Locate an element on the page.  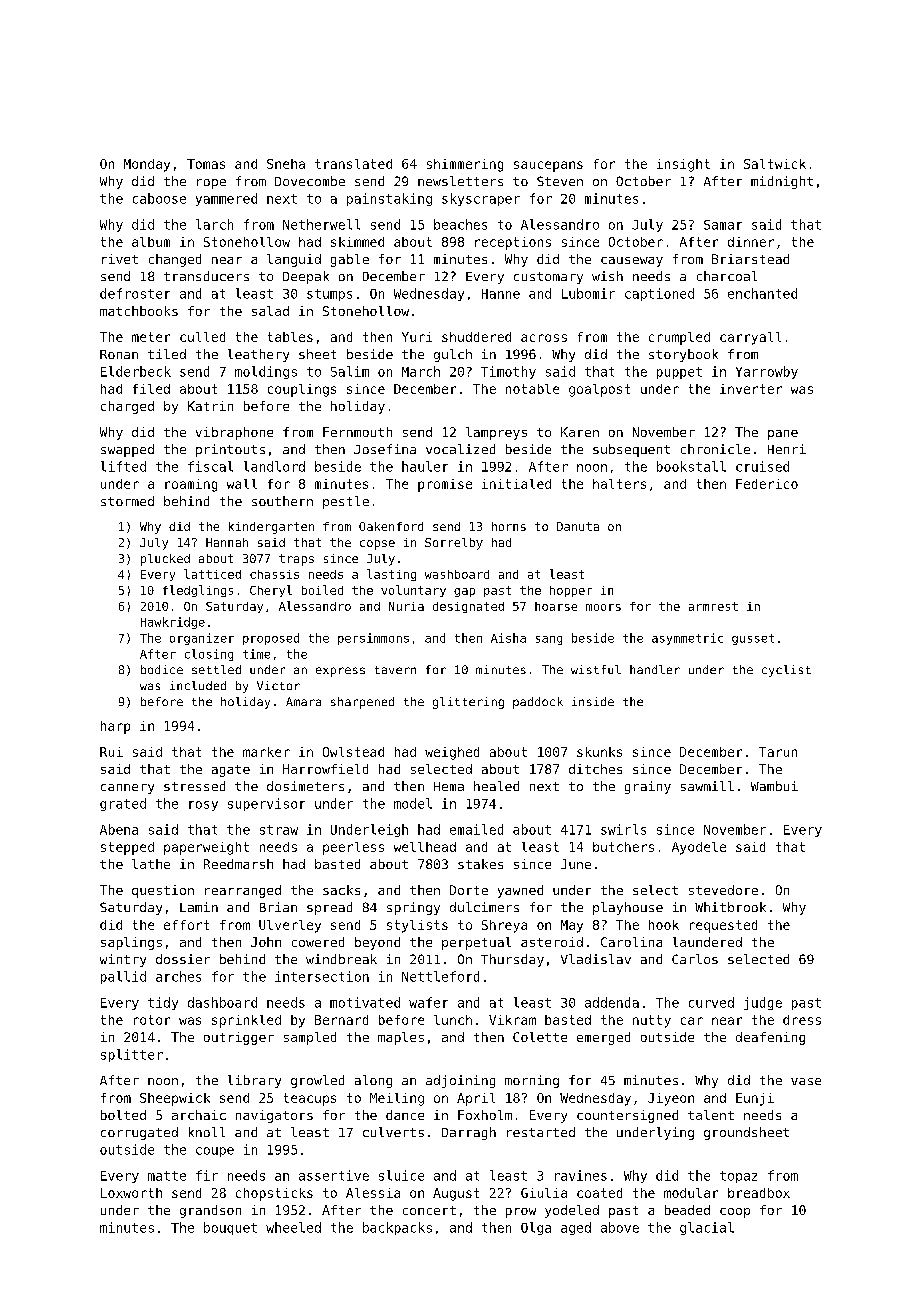
shimmering is located at coordinates (465, 165).
